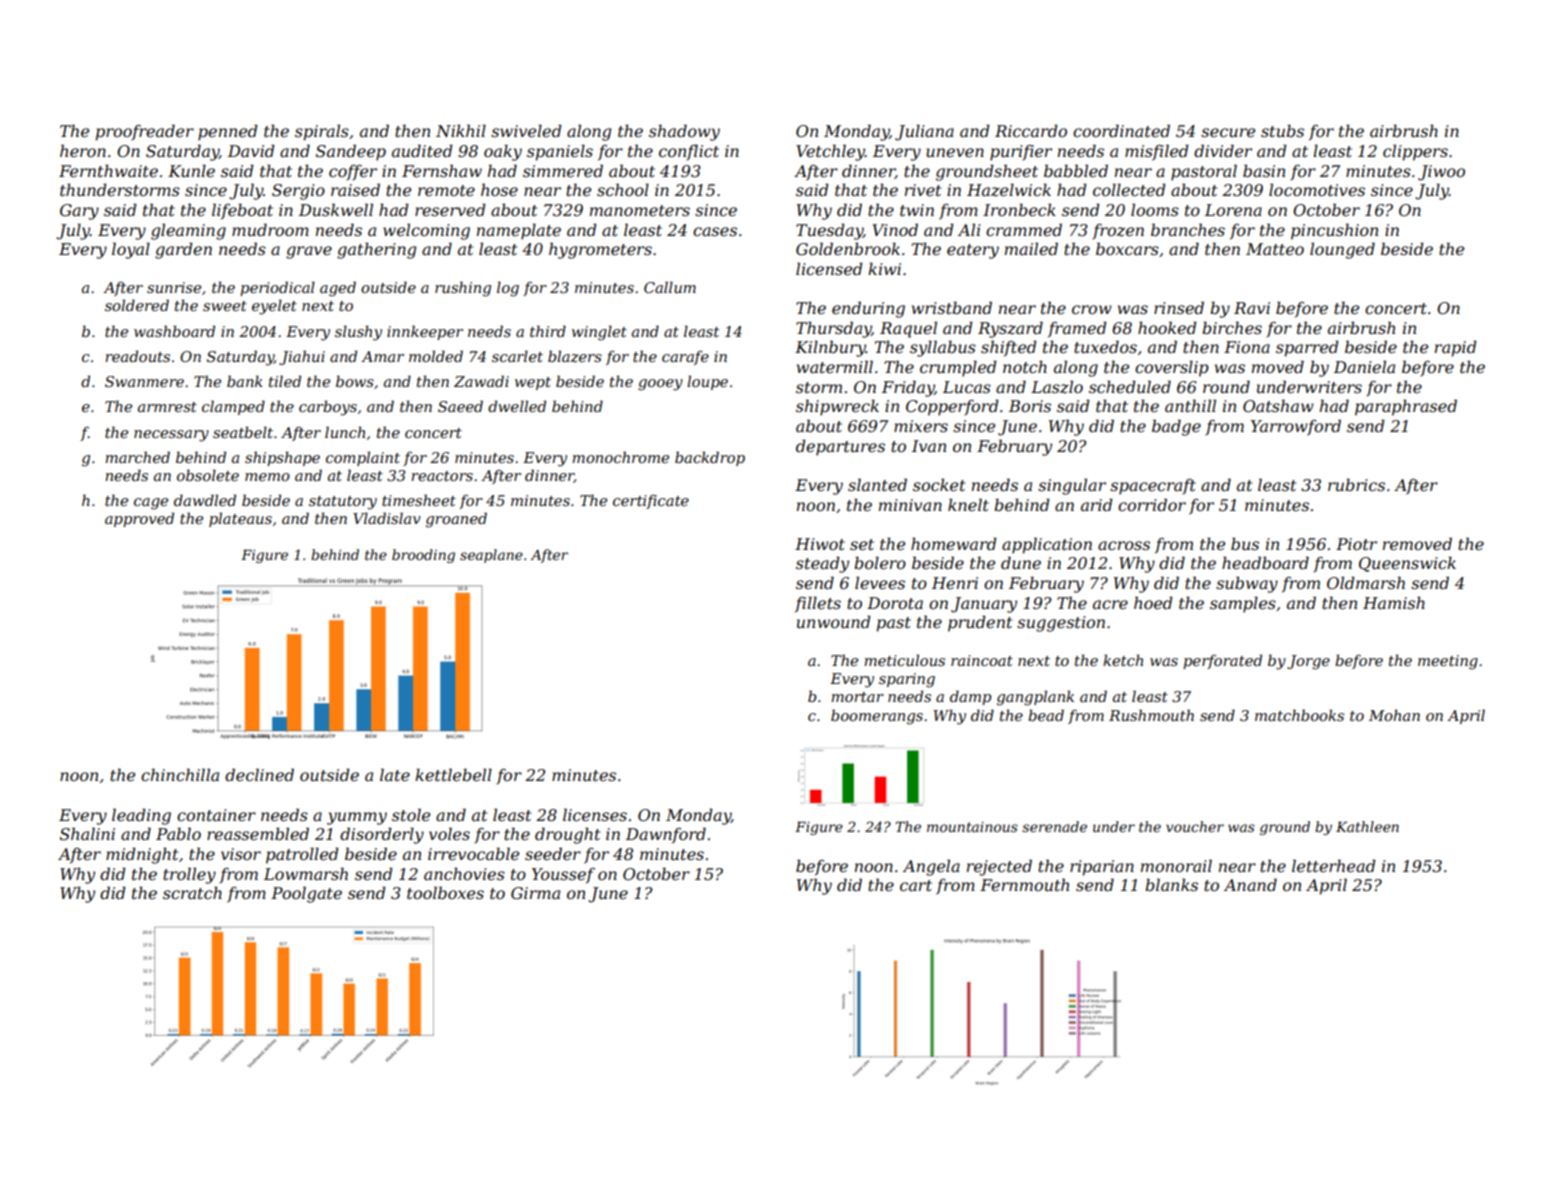  I want to click on Ravi, so click(1252, 308).
